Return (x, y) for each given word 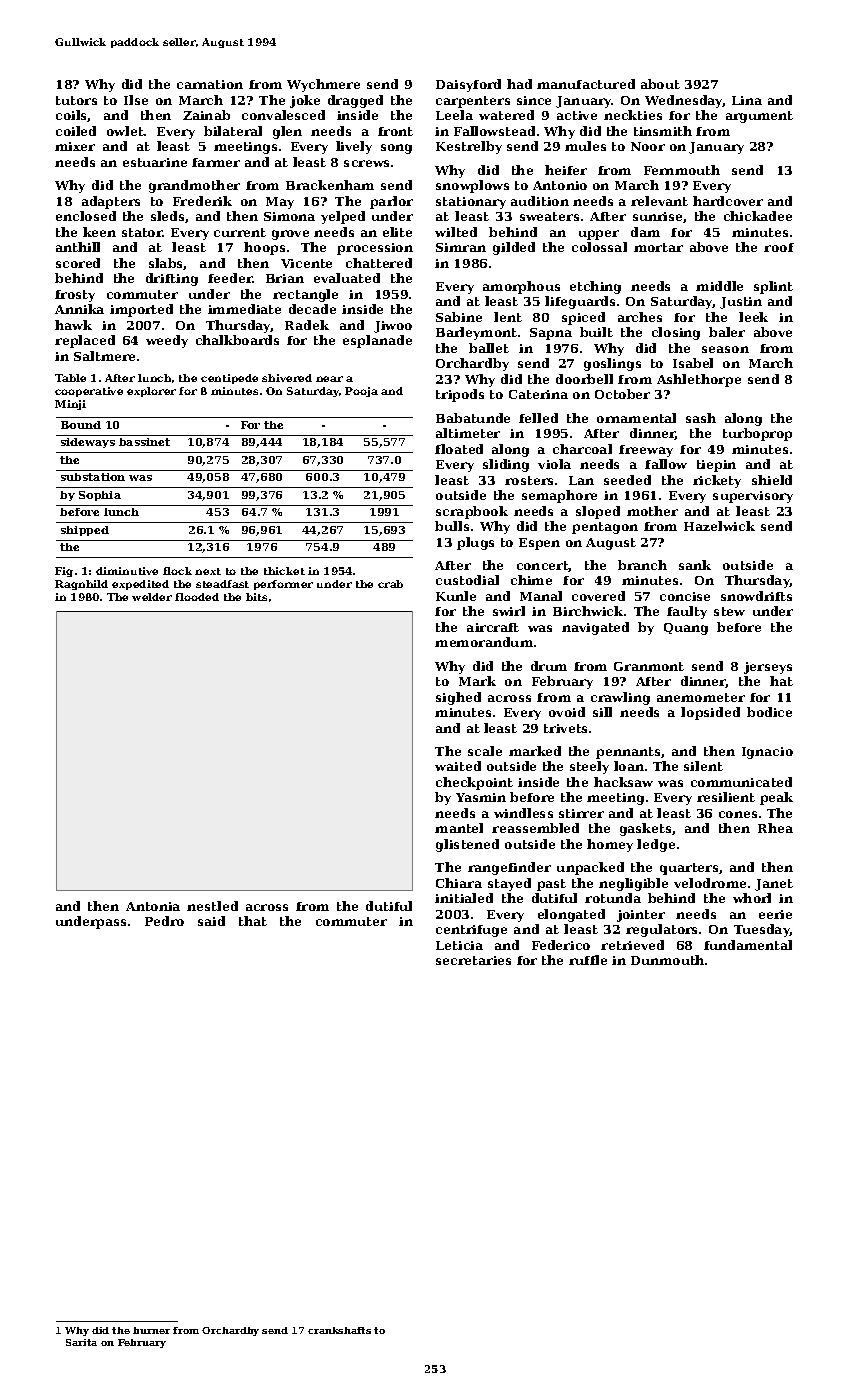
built (596, 332)
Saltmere (104, 356)
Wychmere (323, 85)
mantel (459, 828)
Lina (747, 100)
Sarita (81, 1342)
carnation (210, 84)
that (253, 921)
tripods (460, 395)
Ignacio (767, 753)
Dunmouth (667, 960)
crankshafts (339, 1330)
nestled (212, 906)
